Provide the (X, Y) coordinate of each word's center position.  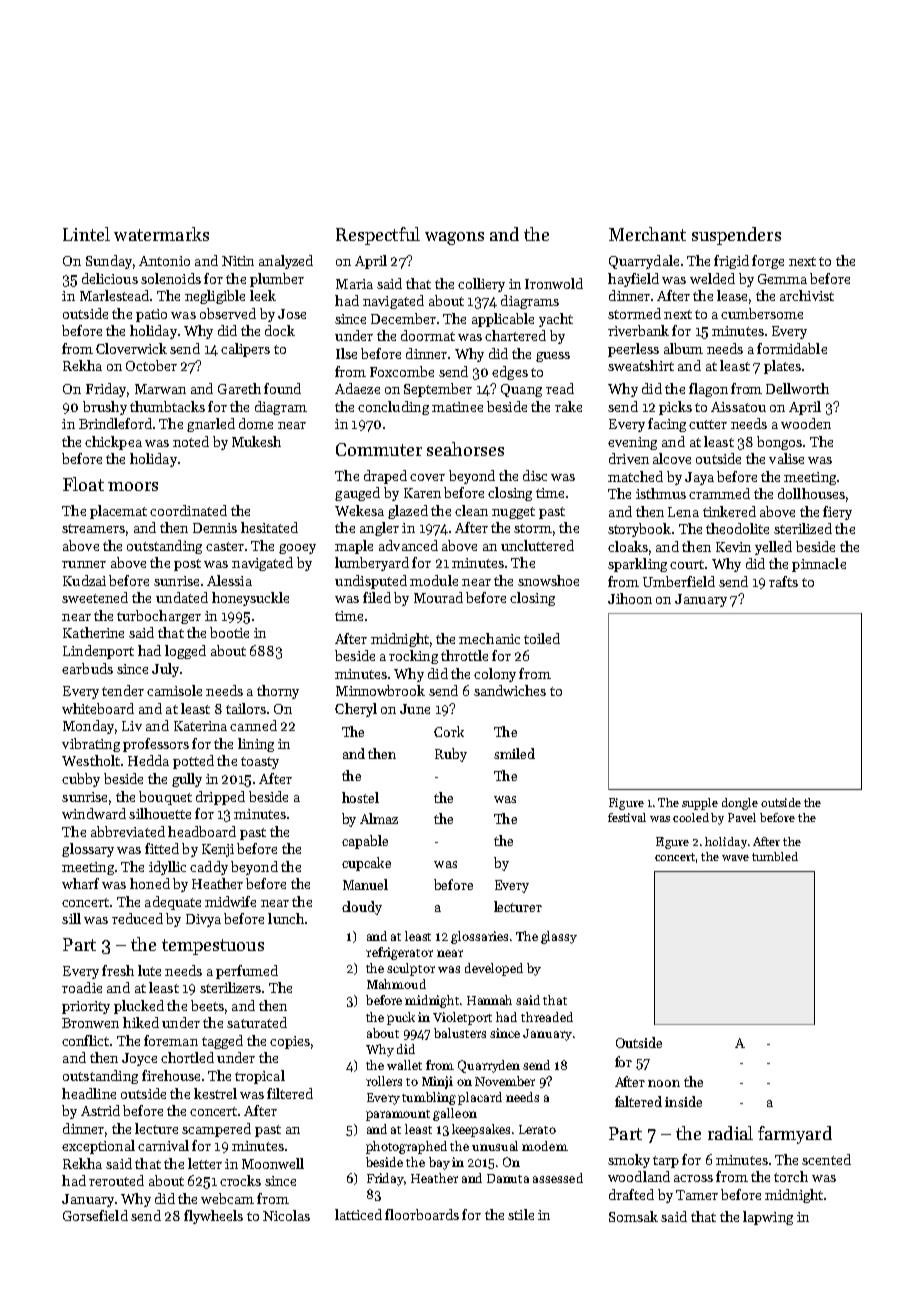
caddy (209, 868)
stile (521, 1214)
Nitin (238, 261)
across (693, 1178)
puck (401, 1018)
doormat (428, 335)
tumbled (775, 856)
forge (768, 262)
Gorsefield (95, 1215)
